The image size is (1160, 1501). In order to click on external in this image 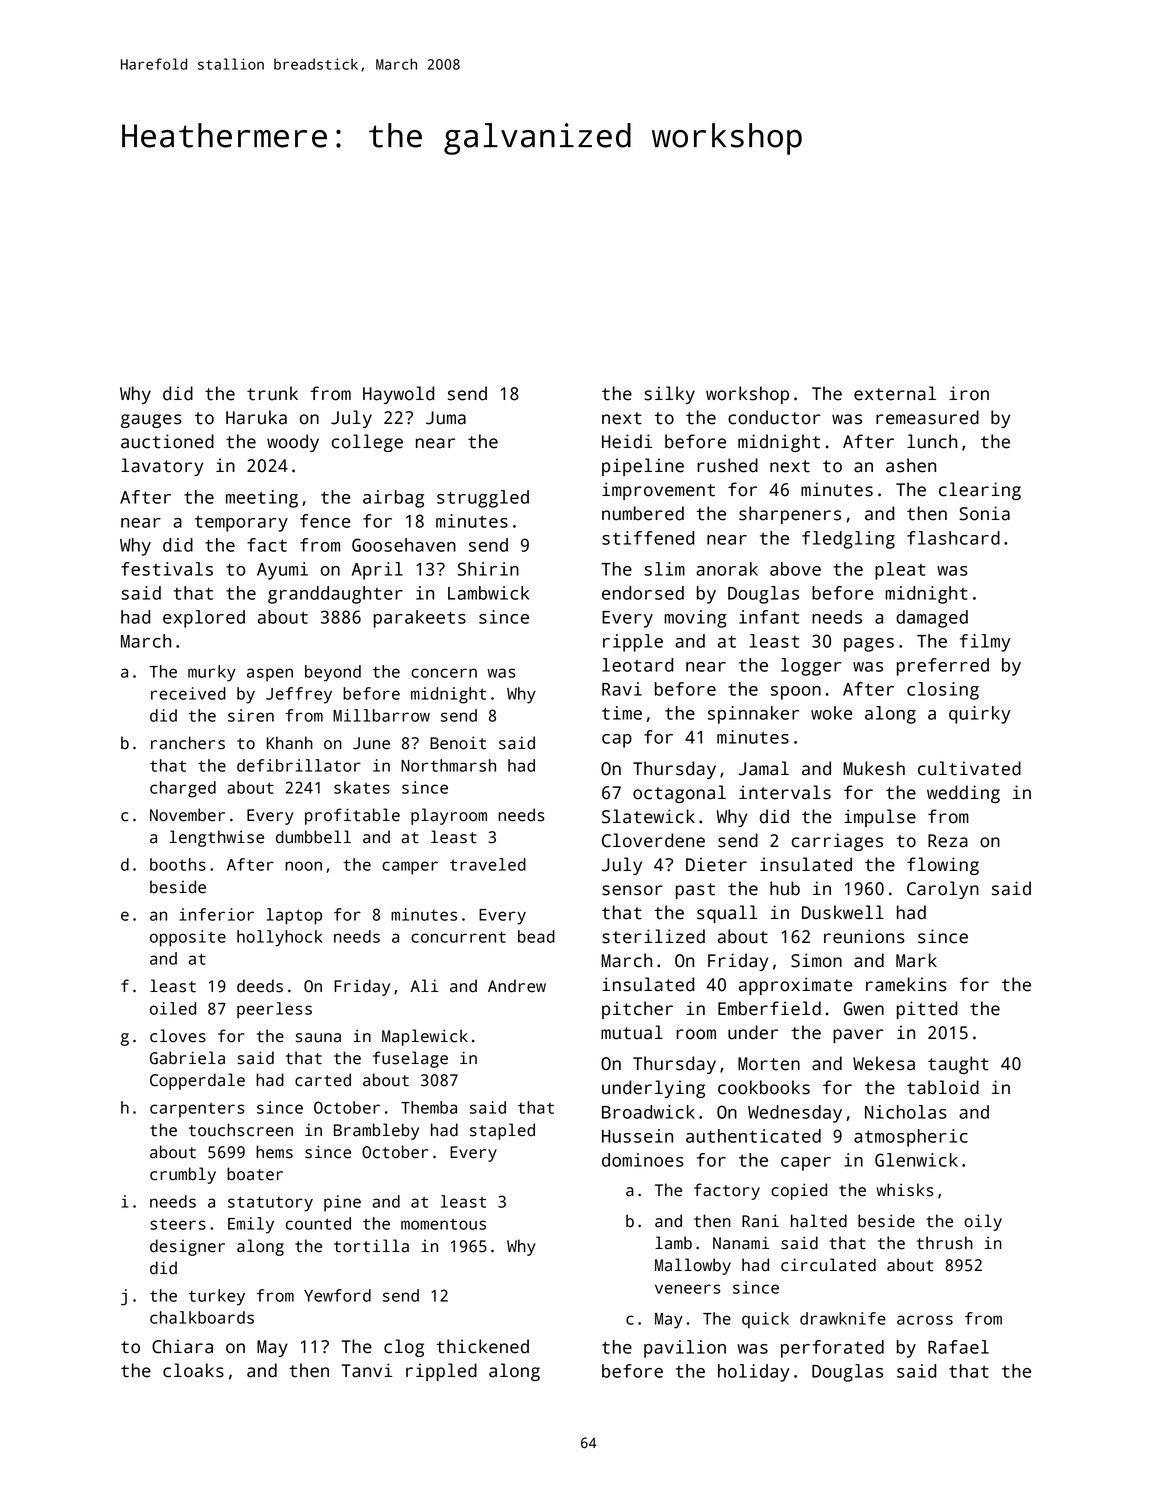, I will do `click(895, 393)`.
